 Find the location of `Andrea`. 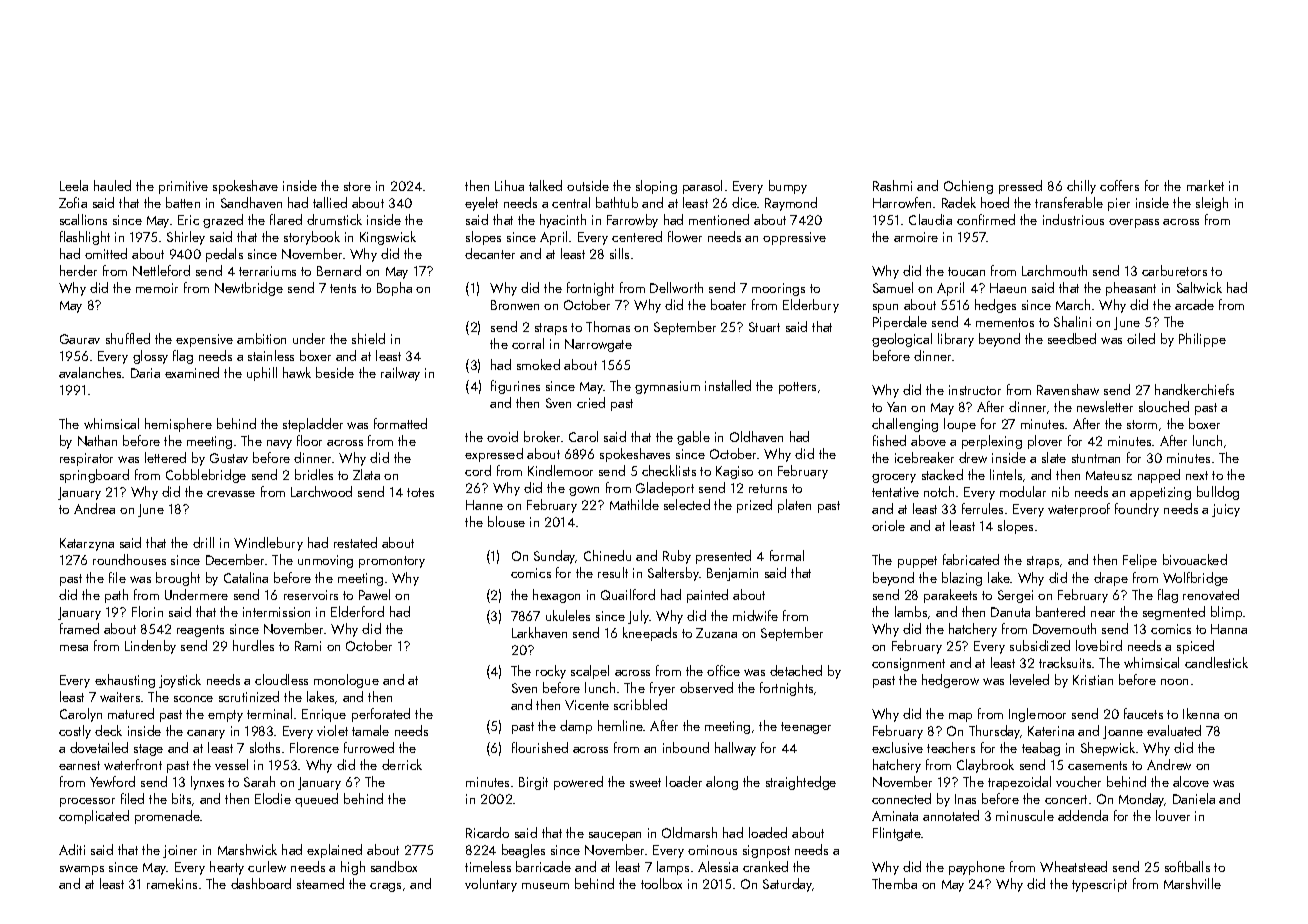

Andrea is located at coordinates (94, 508).
